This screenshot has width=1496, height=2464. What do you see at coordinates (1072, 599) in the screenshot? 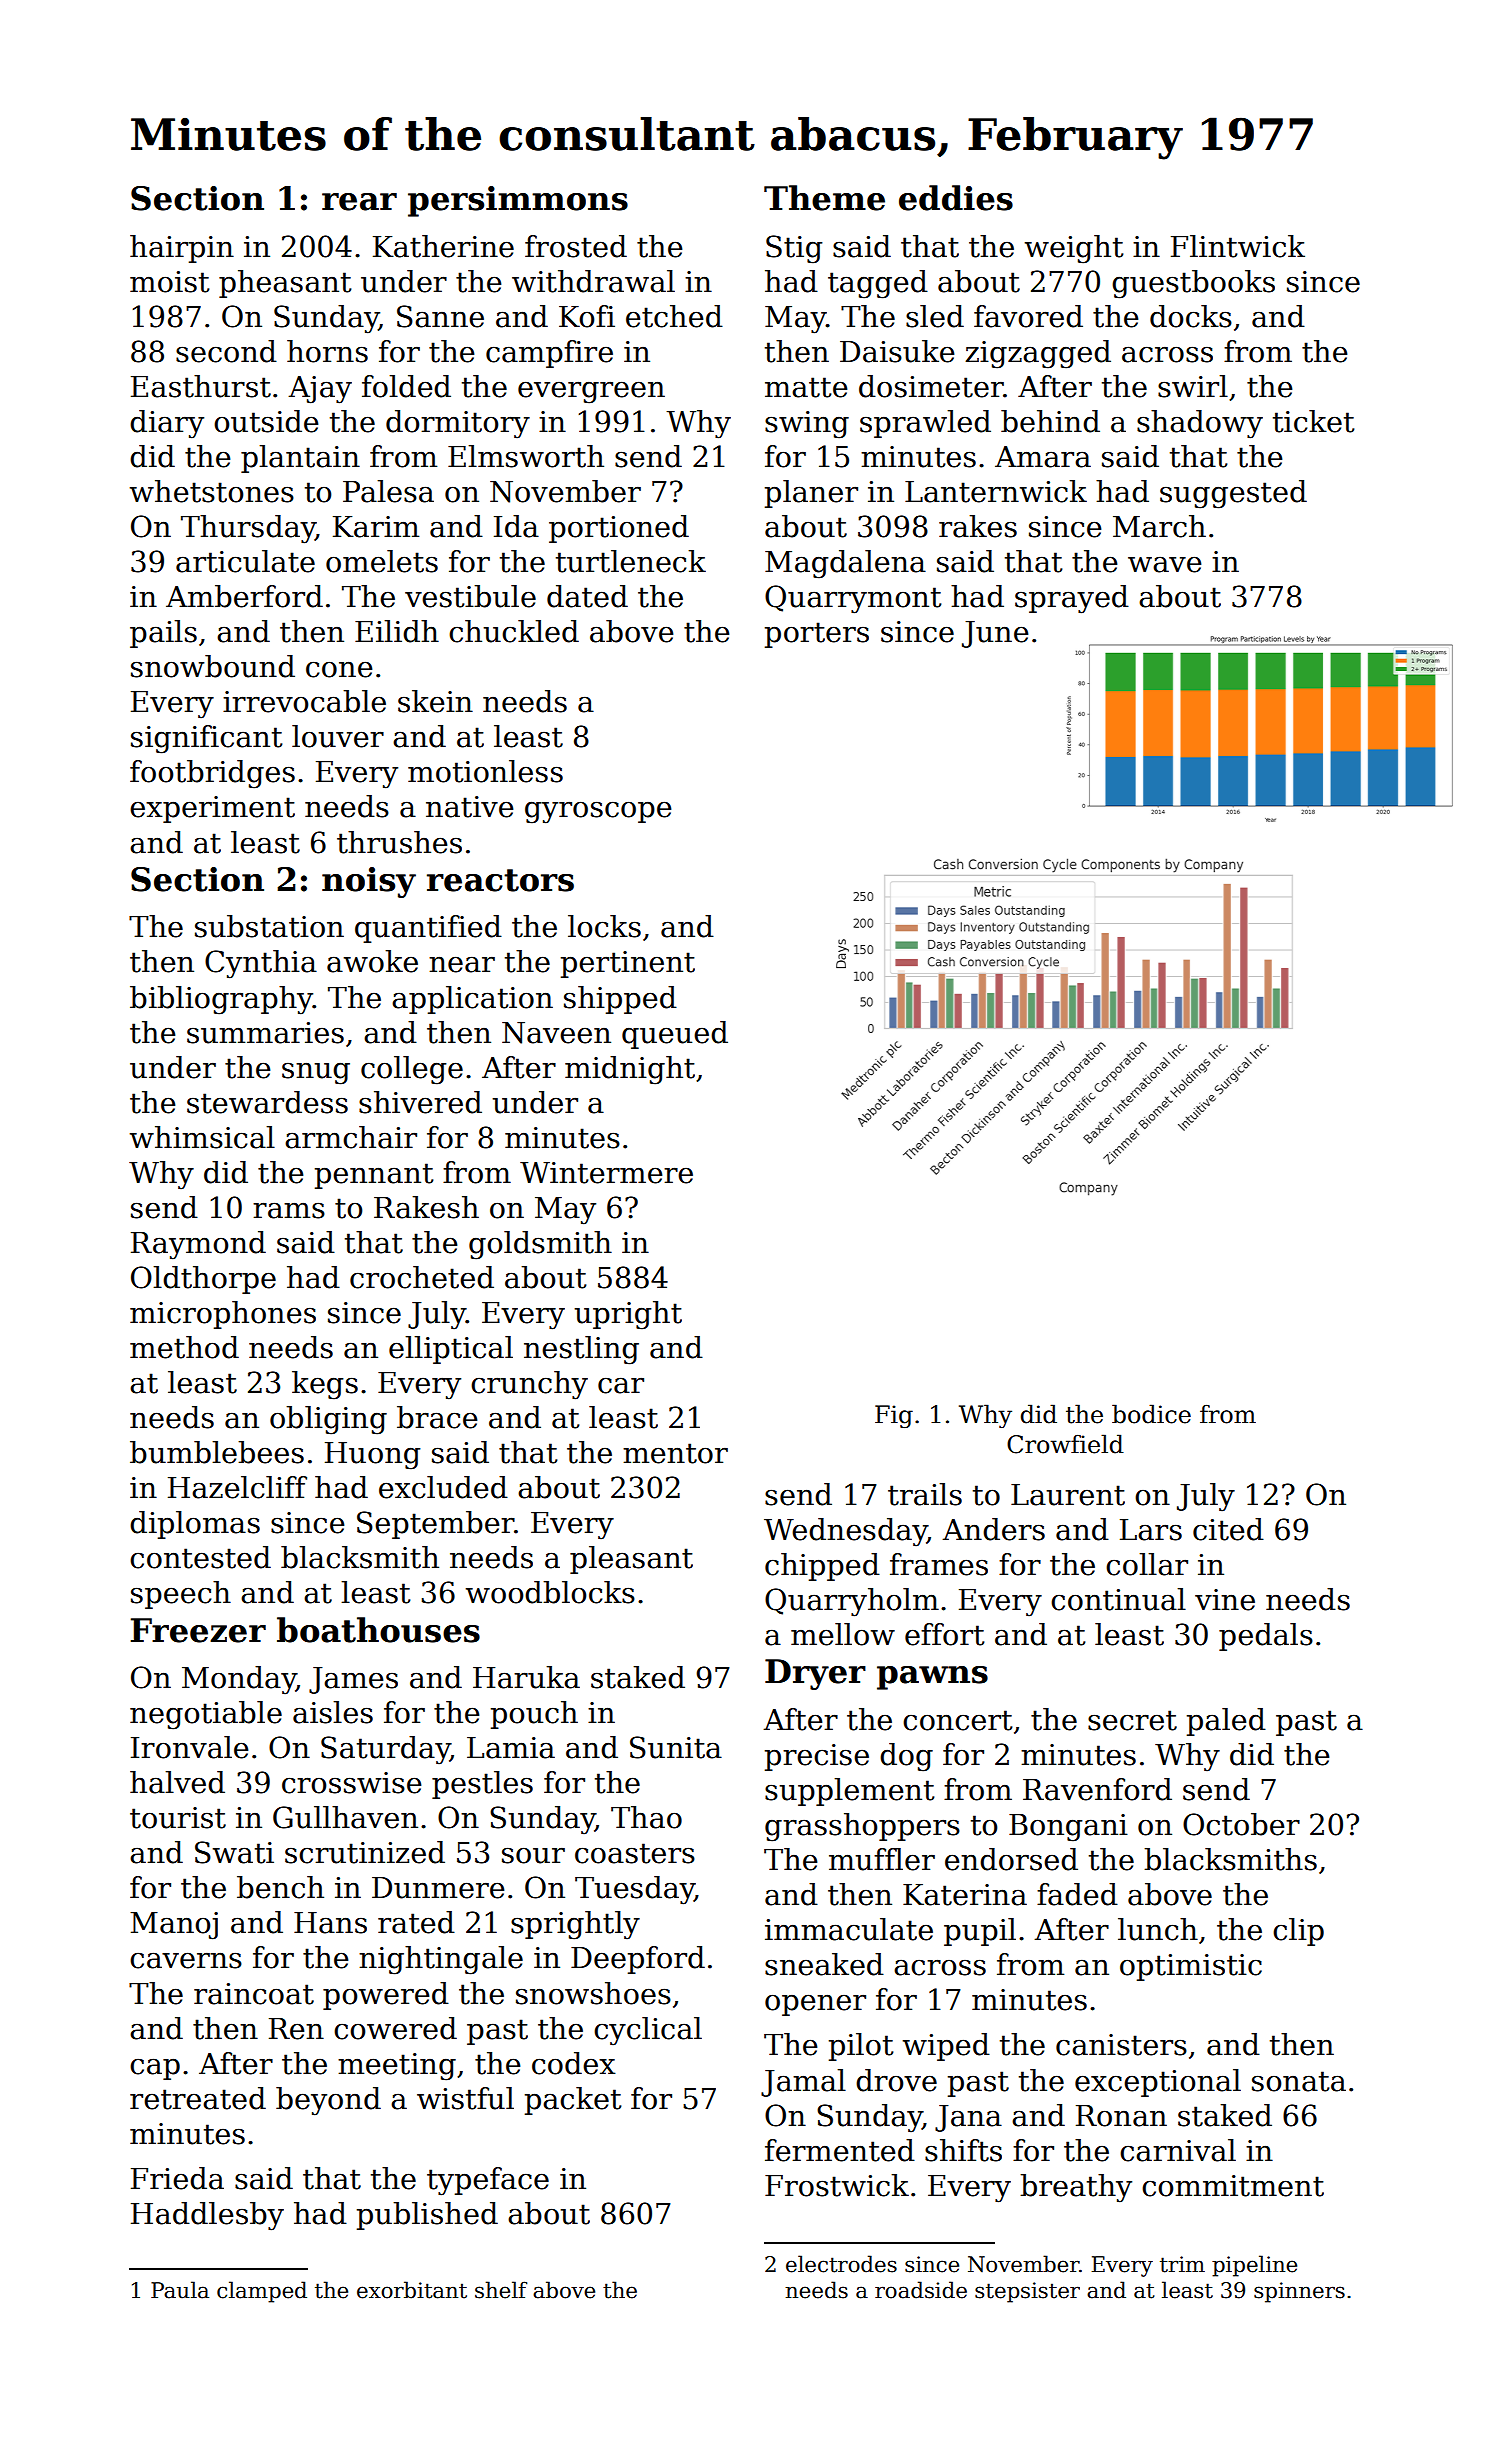
I see `sprayed` at bounding box center [1072, 599].
